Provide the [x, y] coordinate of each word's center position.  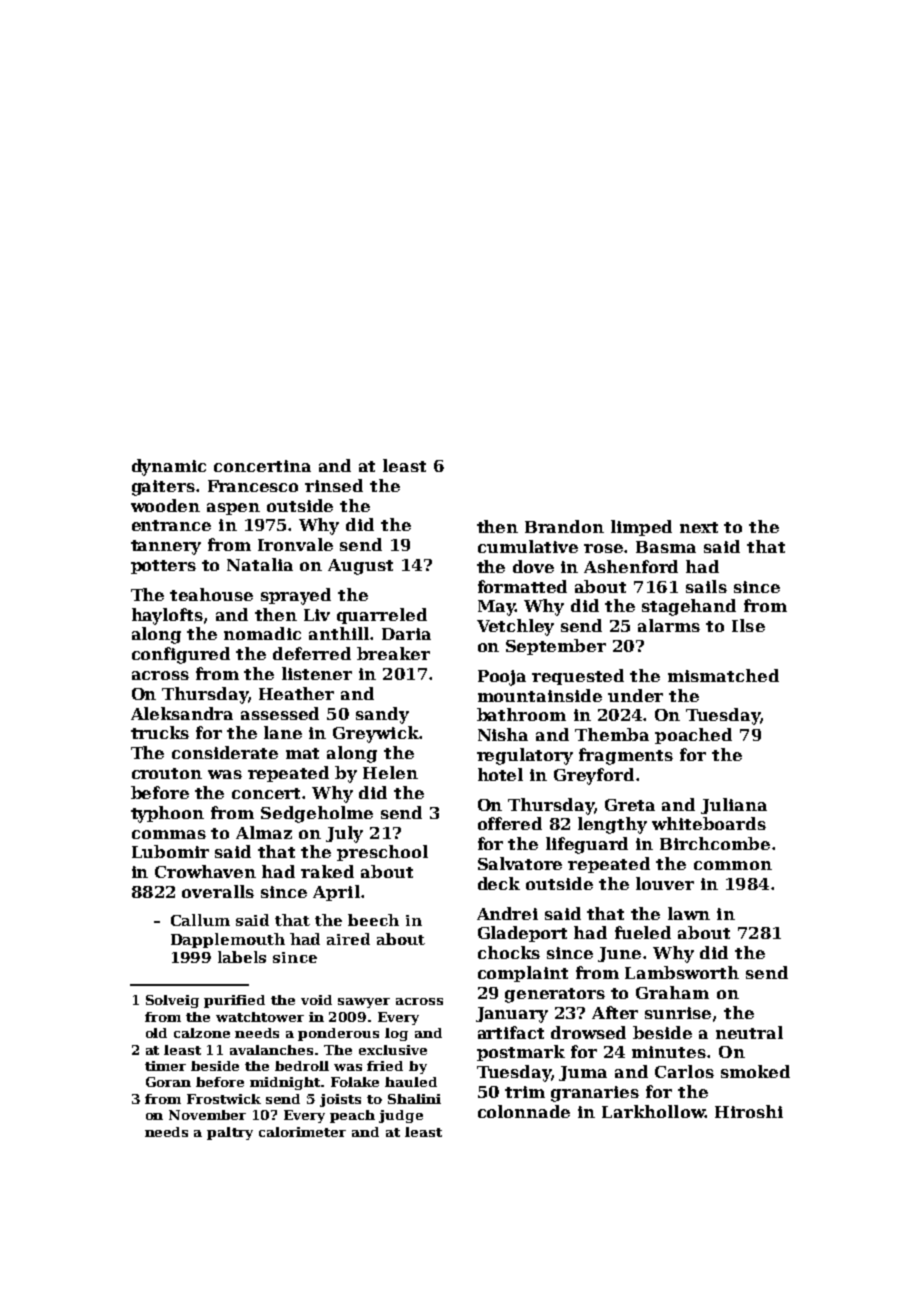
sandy [382, 715]
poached [693, 736]
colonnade [524, 1111]
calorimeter [302, 1132]
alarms [669, 625]
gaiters [163, 488]
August [360, 567]
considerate [225, 752]
